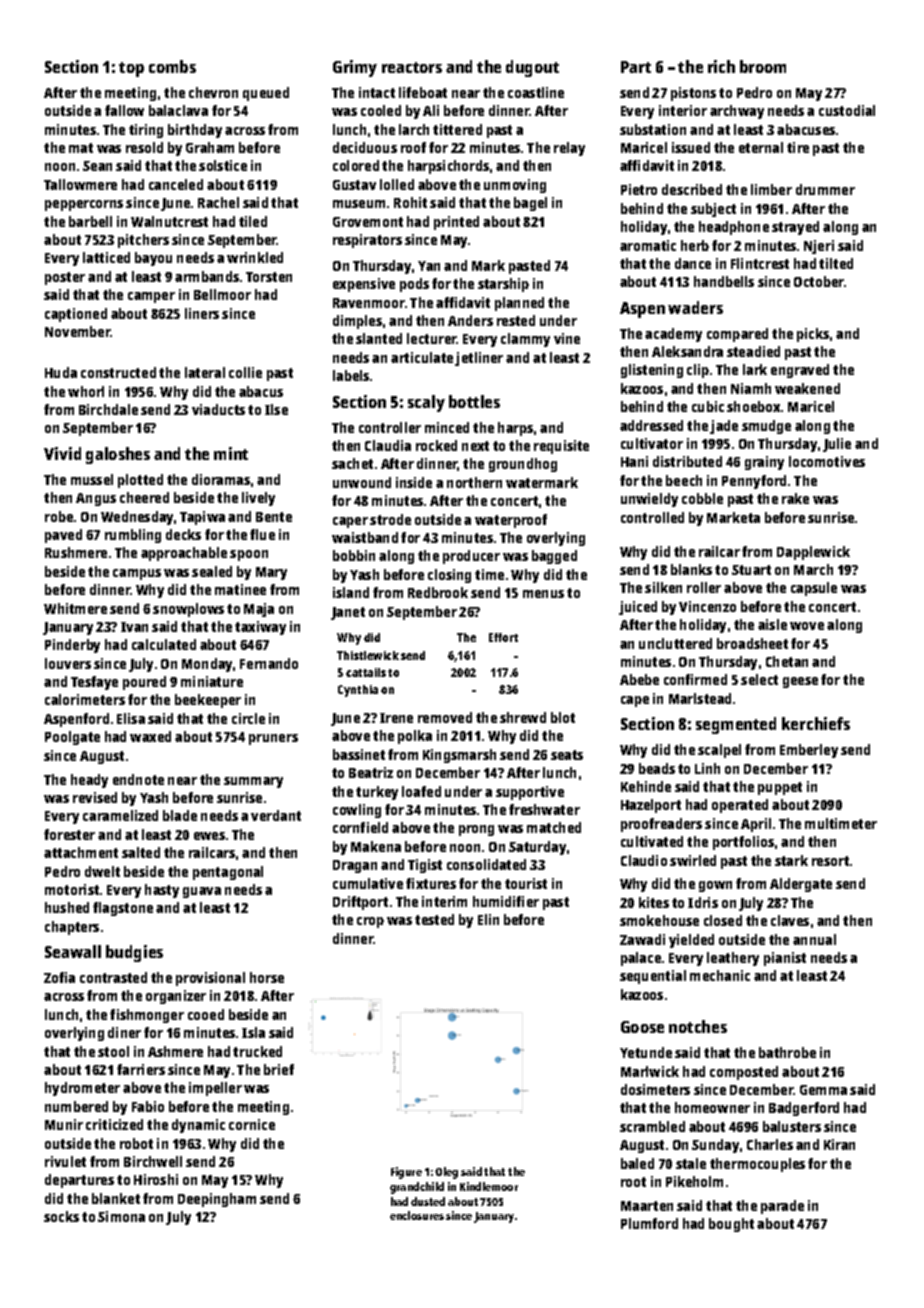 The image size is (924, 1308). What do you see at coordinates (526, 883) in the image?
I see `tourist` at bounding box center [526, 883].
